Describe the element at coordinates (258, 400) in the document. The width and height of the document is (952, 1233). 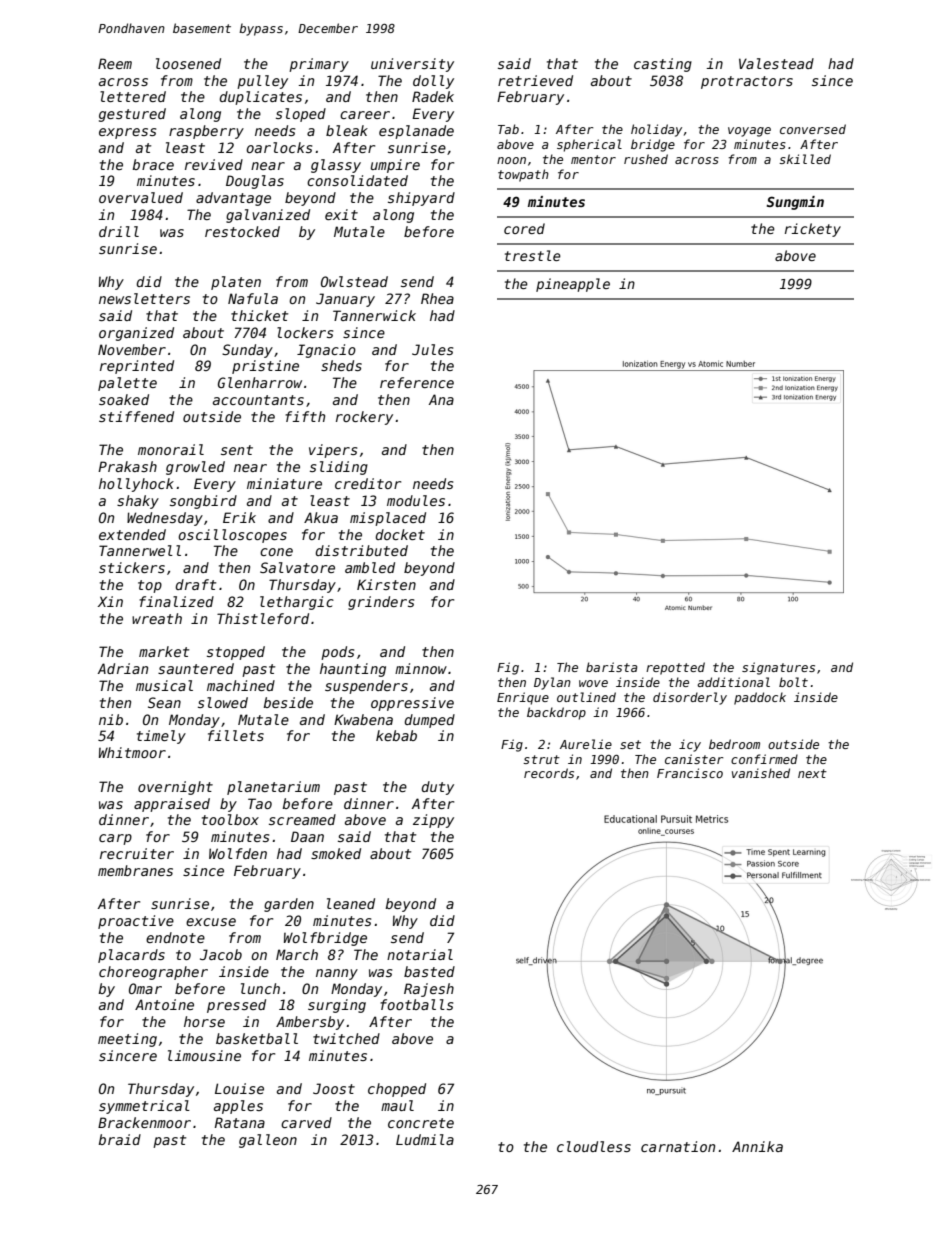
I see `accountants` at that location.
